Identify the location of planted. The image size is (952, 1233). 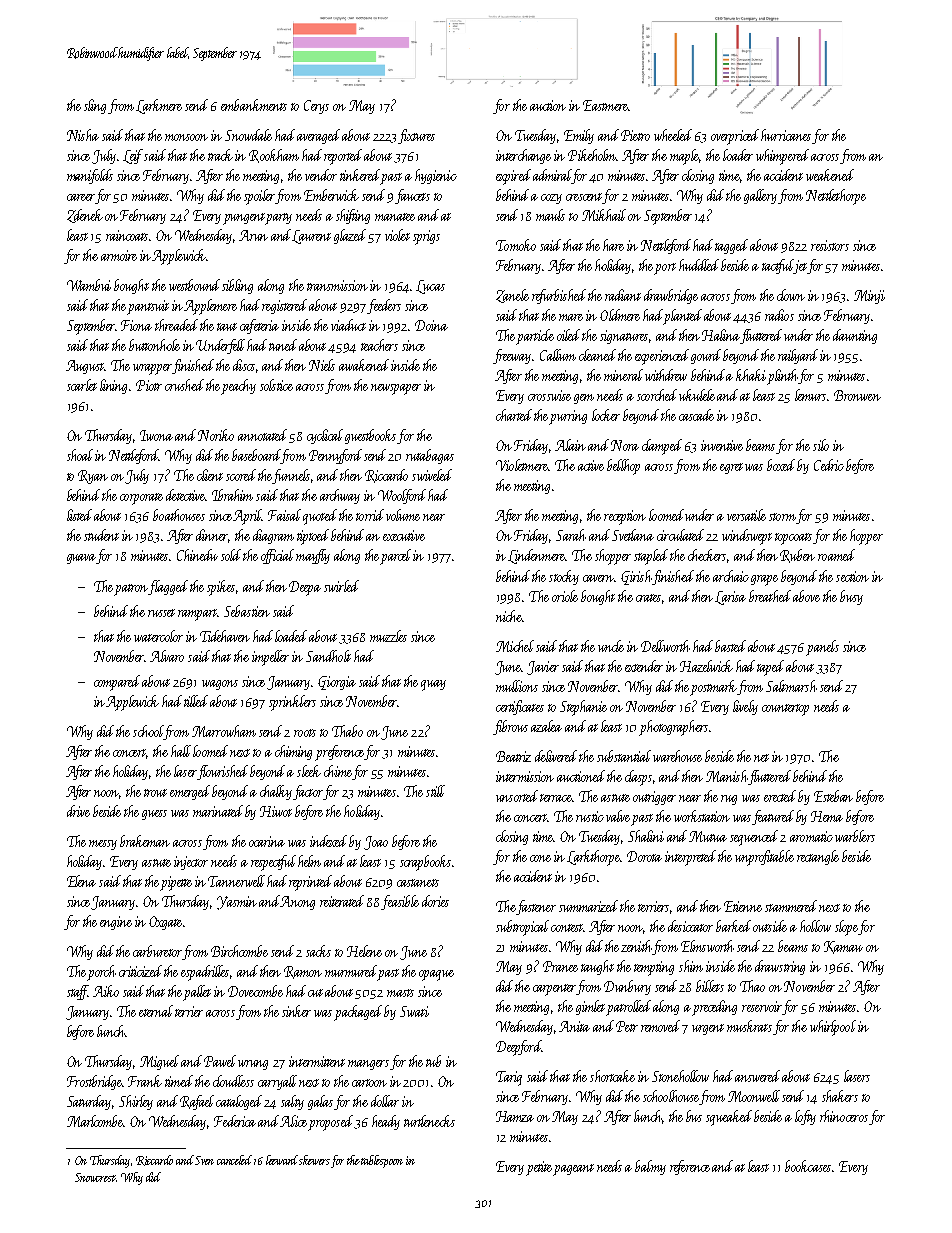
(683, 316).
